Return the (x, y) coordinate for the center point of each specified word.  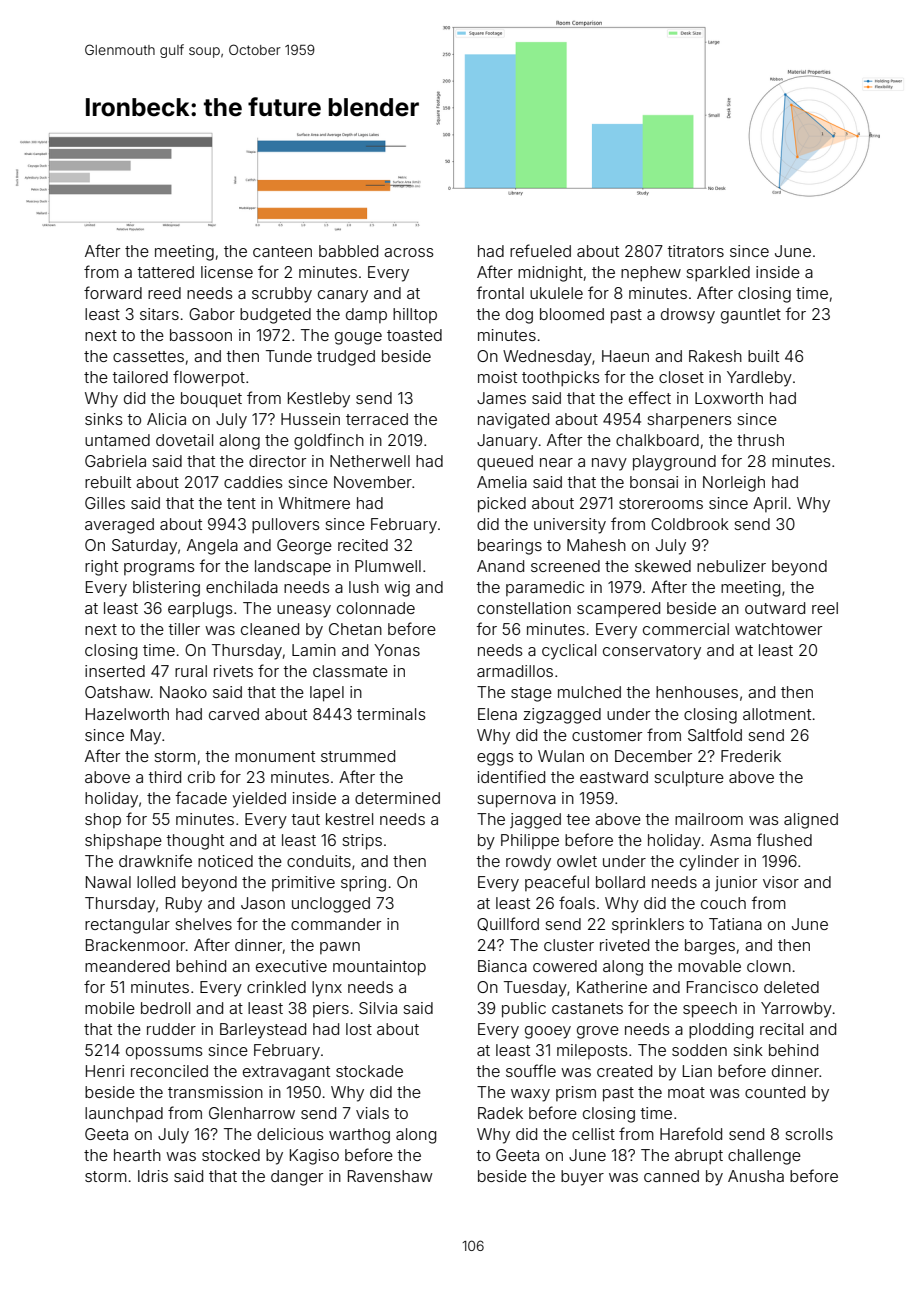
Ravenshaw (390, 1176)
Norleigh (734, 484)
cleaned (270, 629)
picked (502, 505)
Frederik (751, 756)
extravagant (286, 1073)
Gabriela (115, 461)
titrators (695, 251)
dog (519, 316)
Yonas (397, 650)
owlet (577, 861)
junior (736, 884)
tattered (165, 272)
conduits (319, 861)
